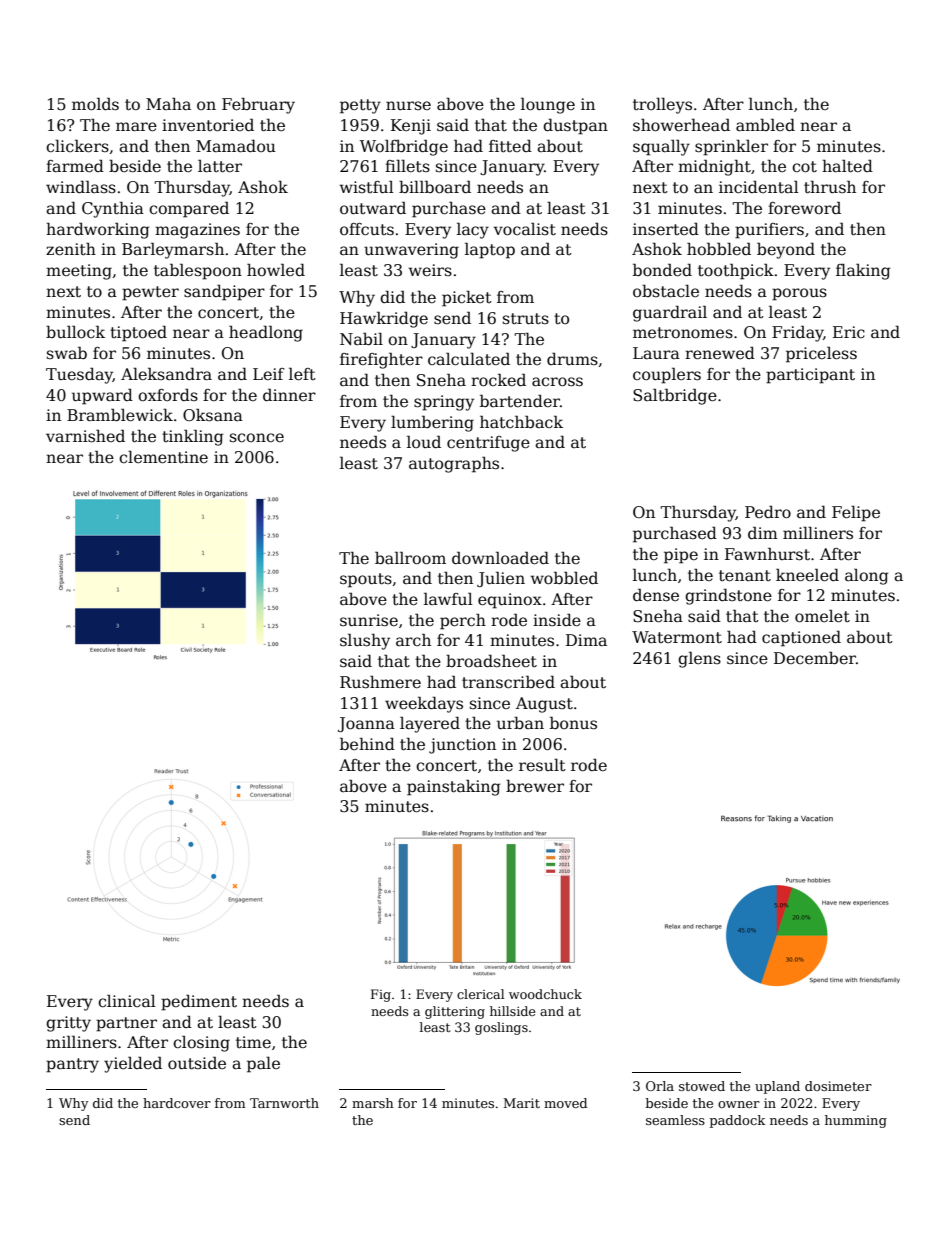 This page has height=1233, width=952. What do you see at coordinates (163, 457) in the page?
I see `clementine` at bounding box center [163, 457].
